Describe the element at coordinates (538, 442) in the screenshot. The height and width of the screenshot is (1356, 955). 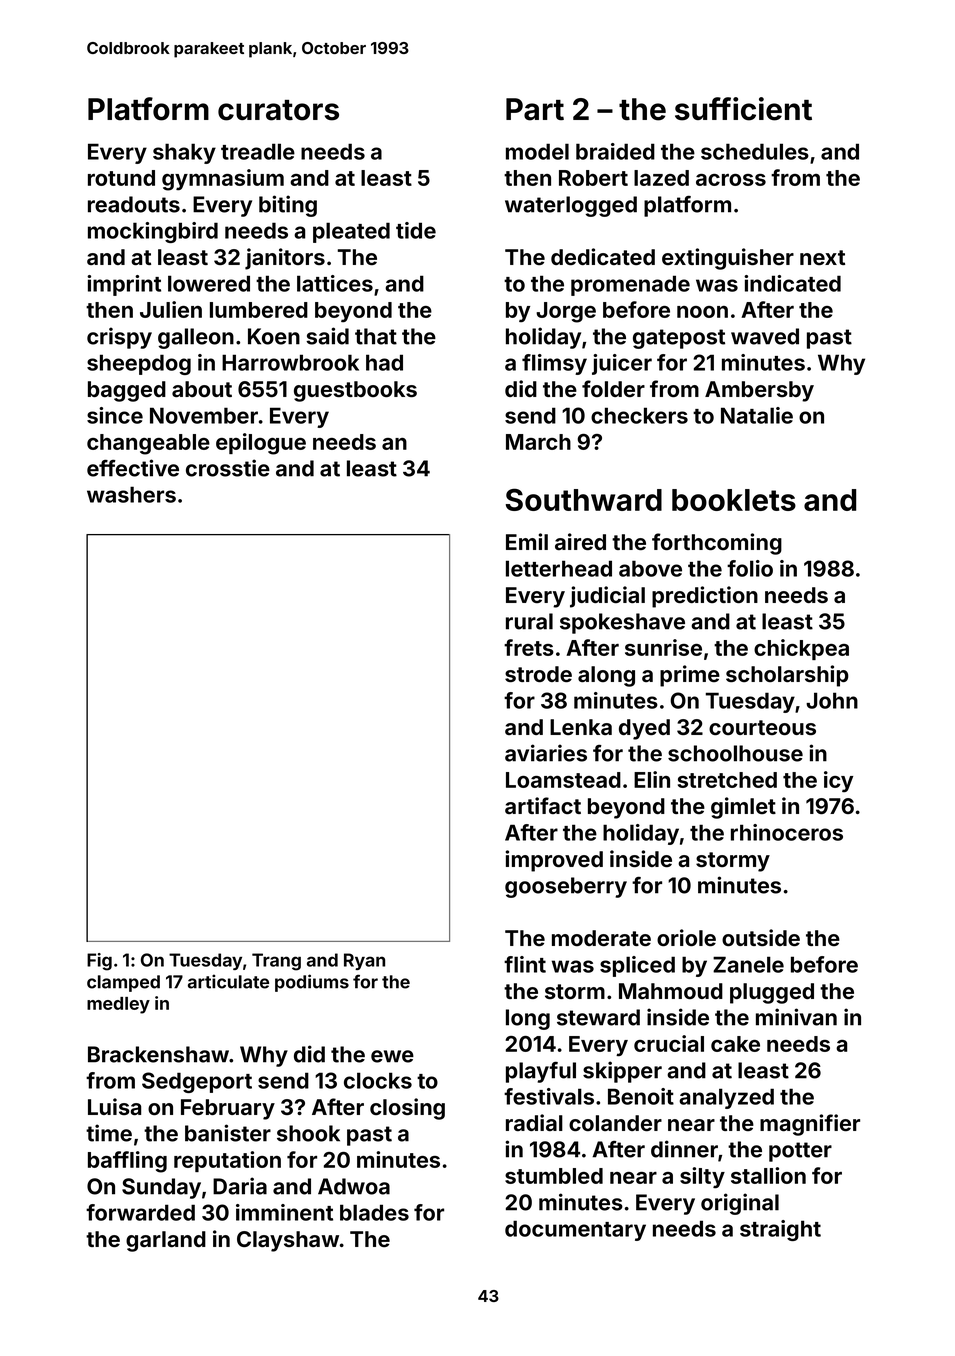
I see `March` at that location.
